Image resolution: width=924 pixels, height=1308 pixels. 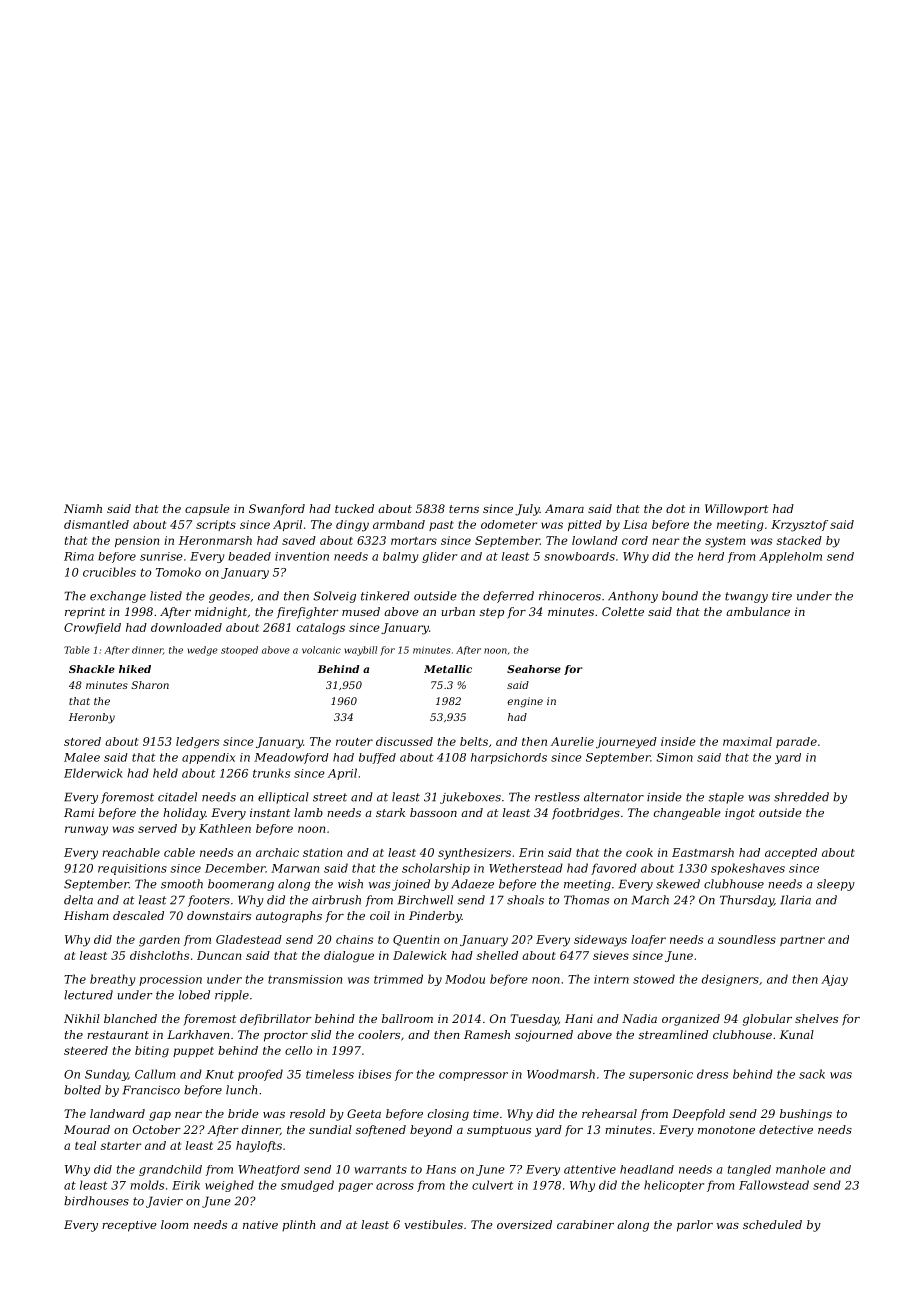 What do you see at coordinates (229, 1186) in the screenshot?
I see `weighed` at bounding box center [229, 1186].
